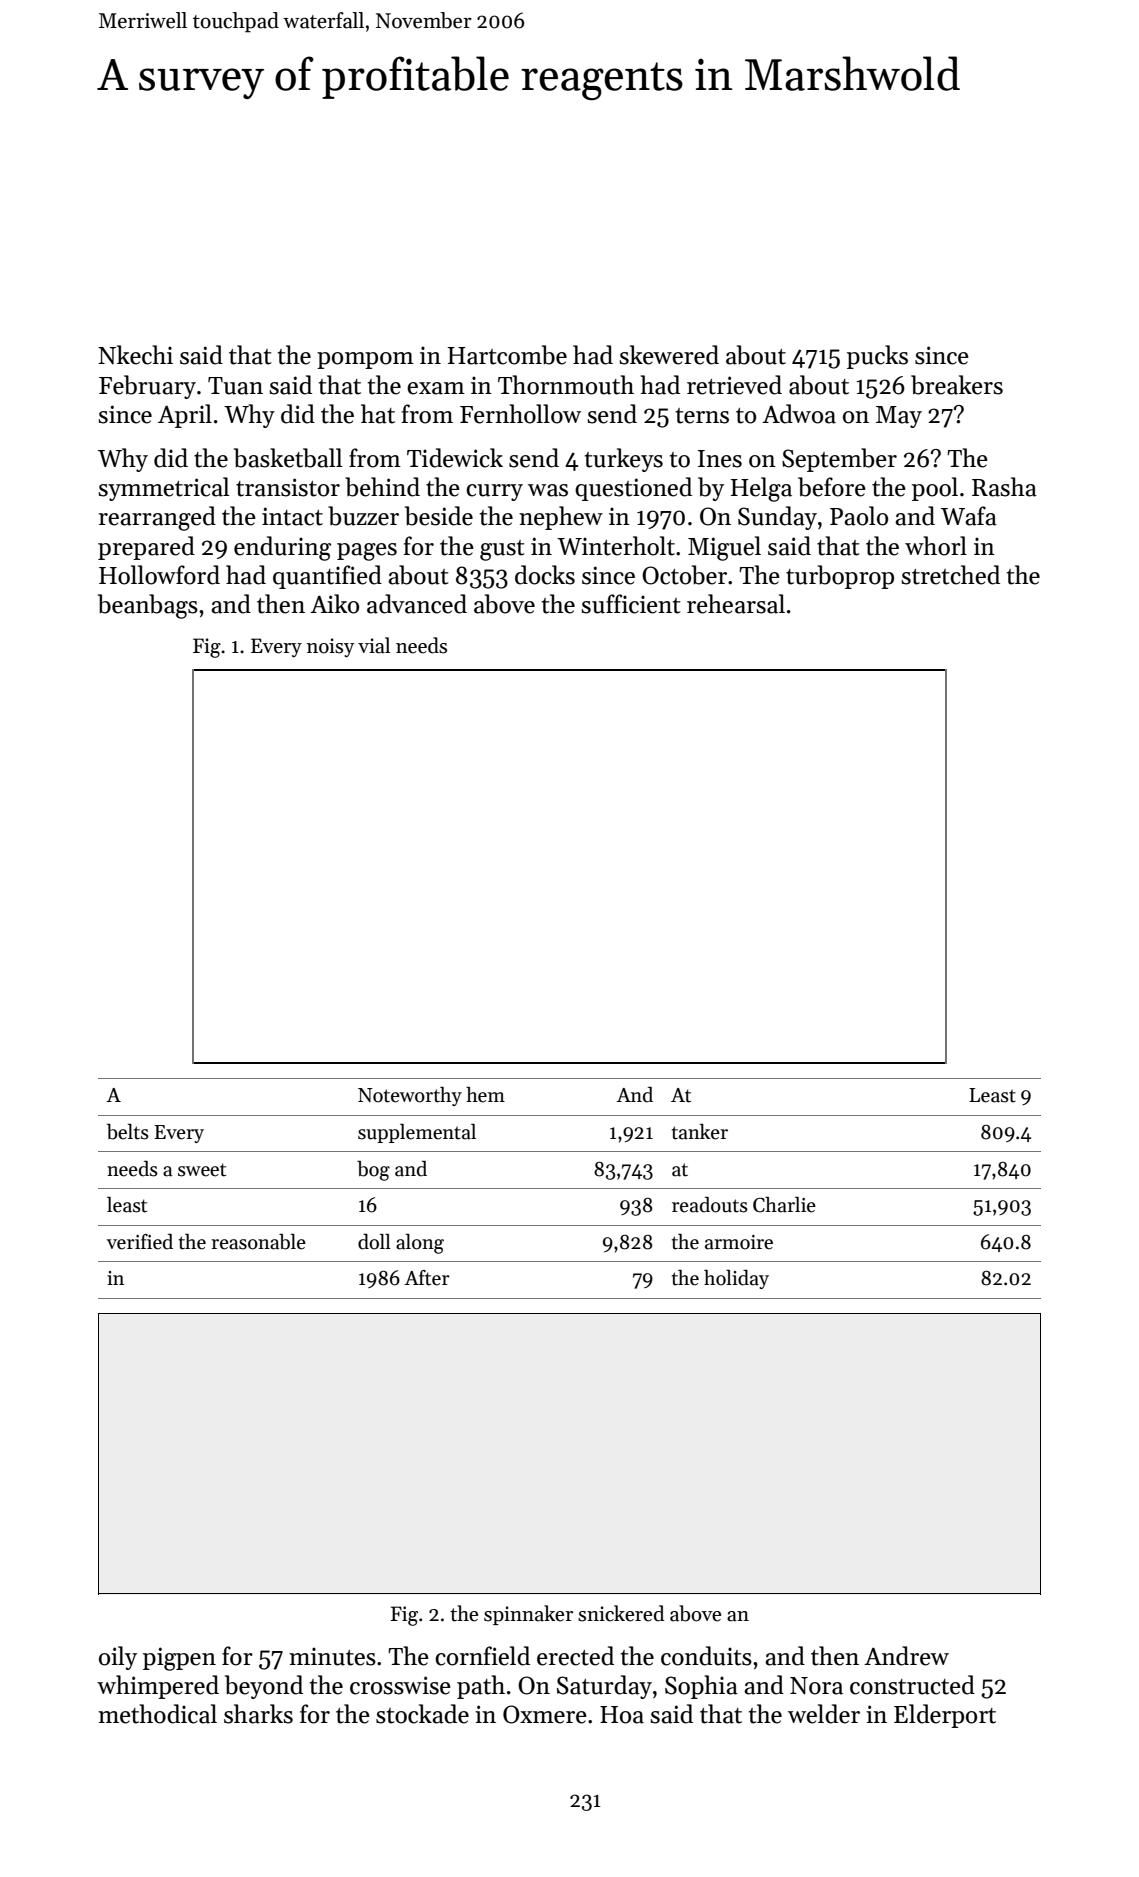 This image has width=1139, height=1877. What do you see at coordinates (422, 1714) in the image?
I see `stockade` at bounding box center [422, 1714].
